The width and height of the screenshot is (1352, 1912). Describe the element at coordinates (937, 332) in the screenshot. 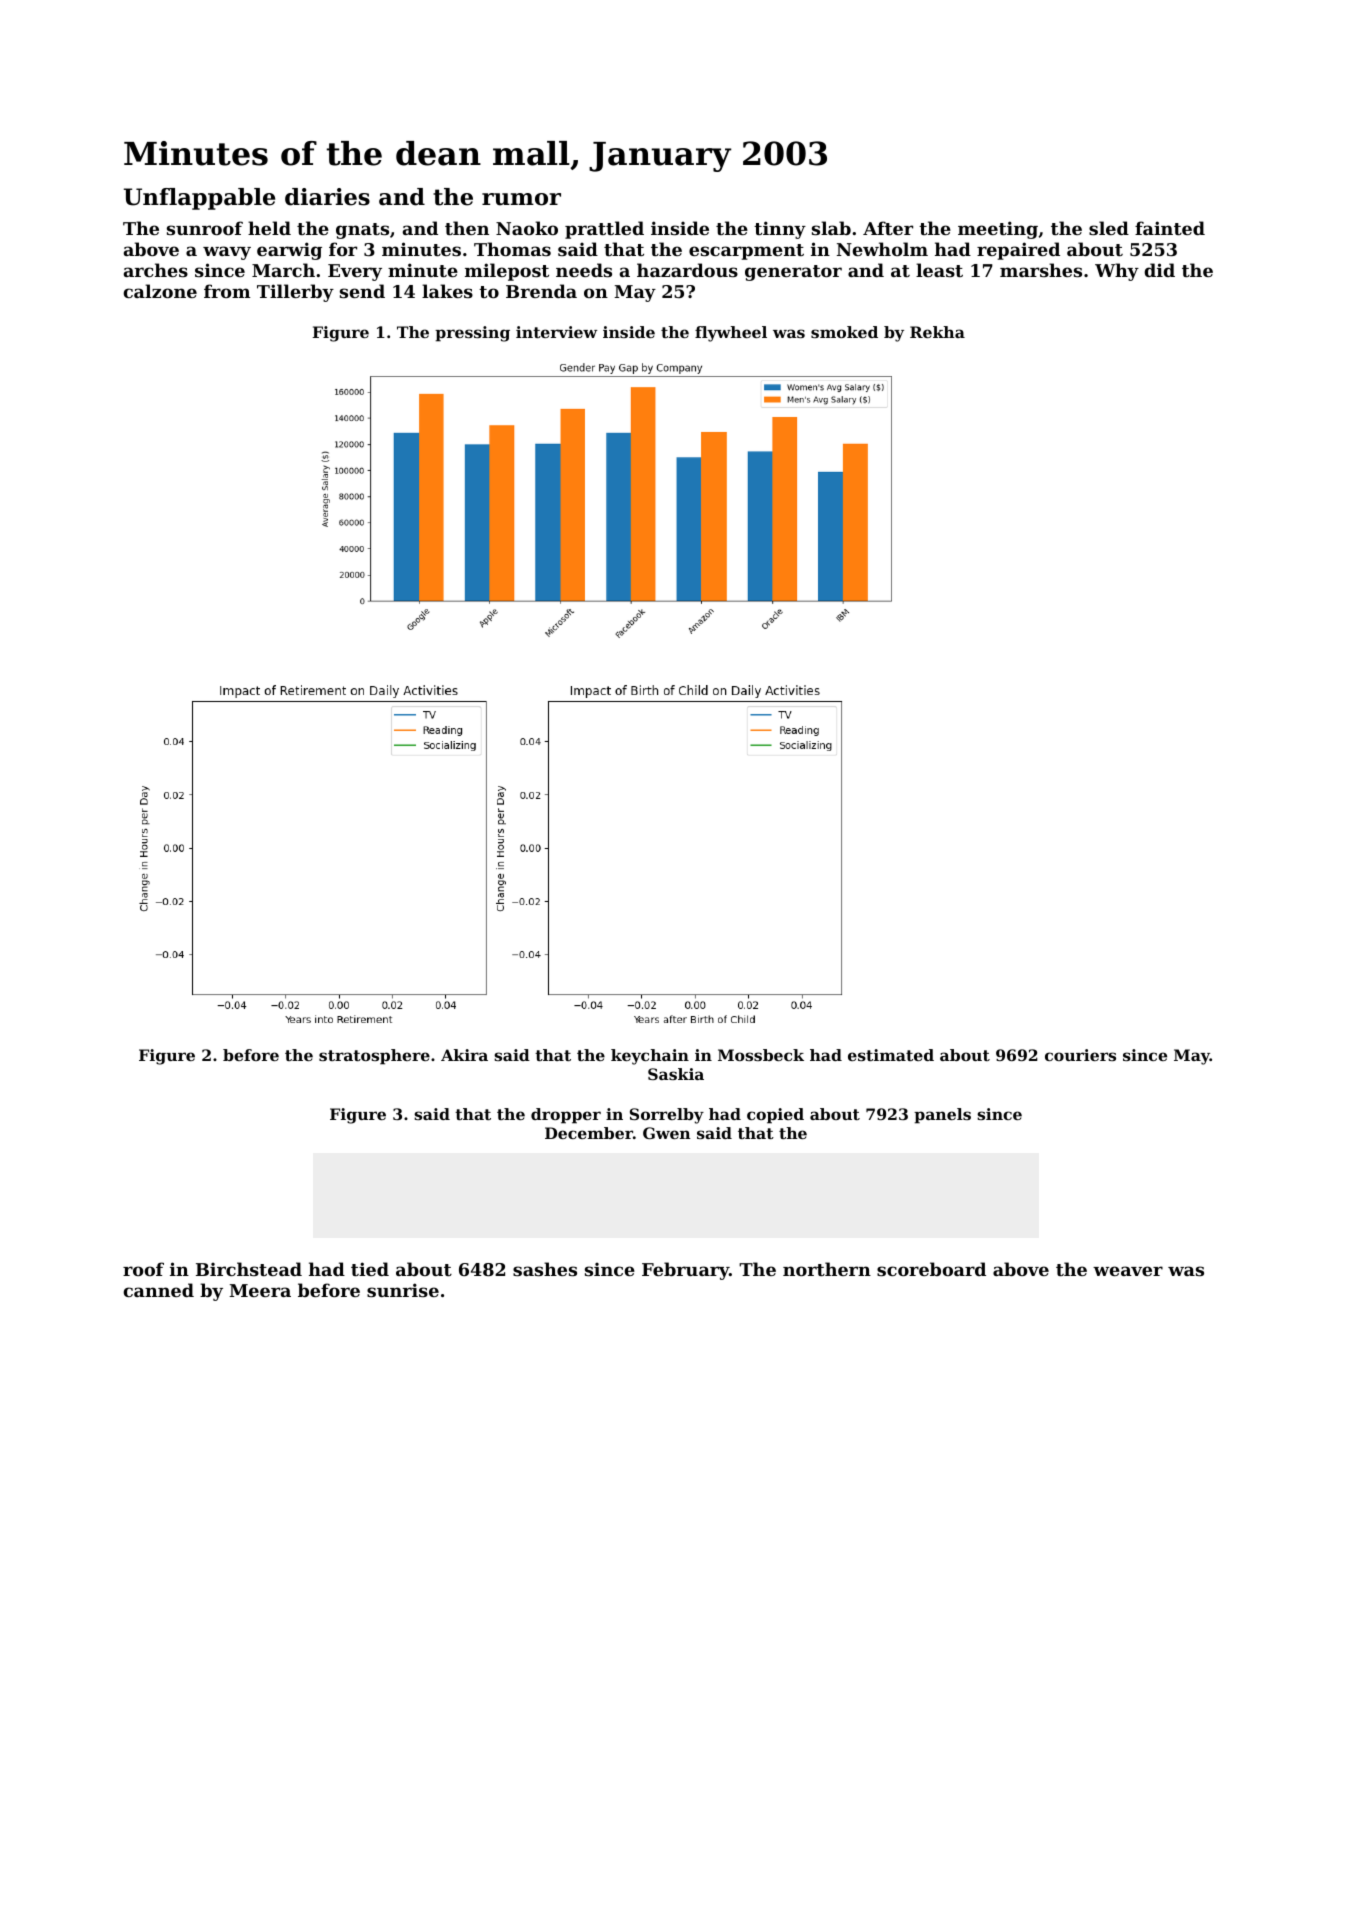

I see `Rekha` at that location.
